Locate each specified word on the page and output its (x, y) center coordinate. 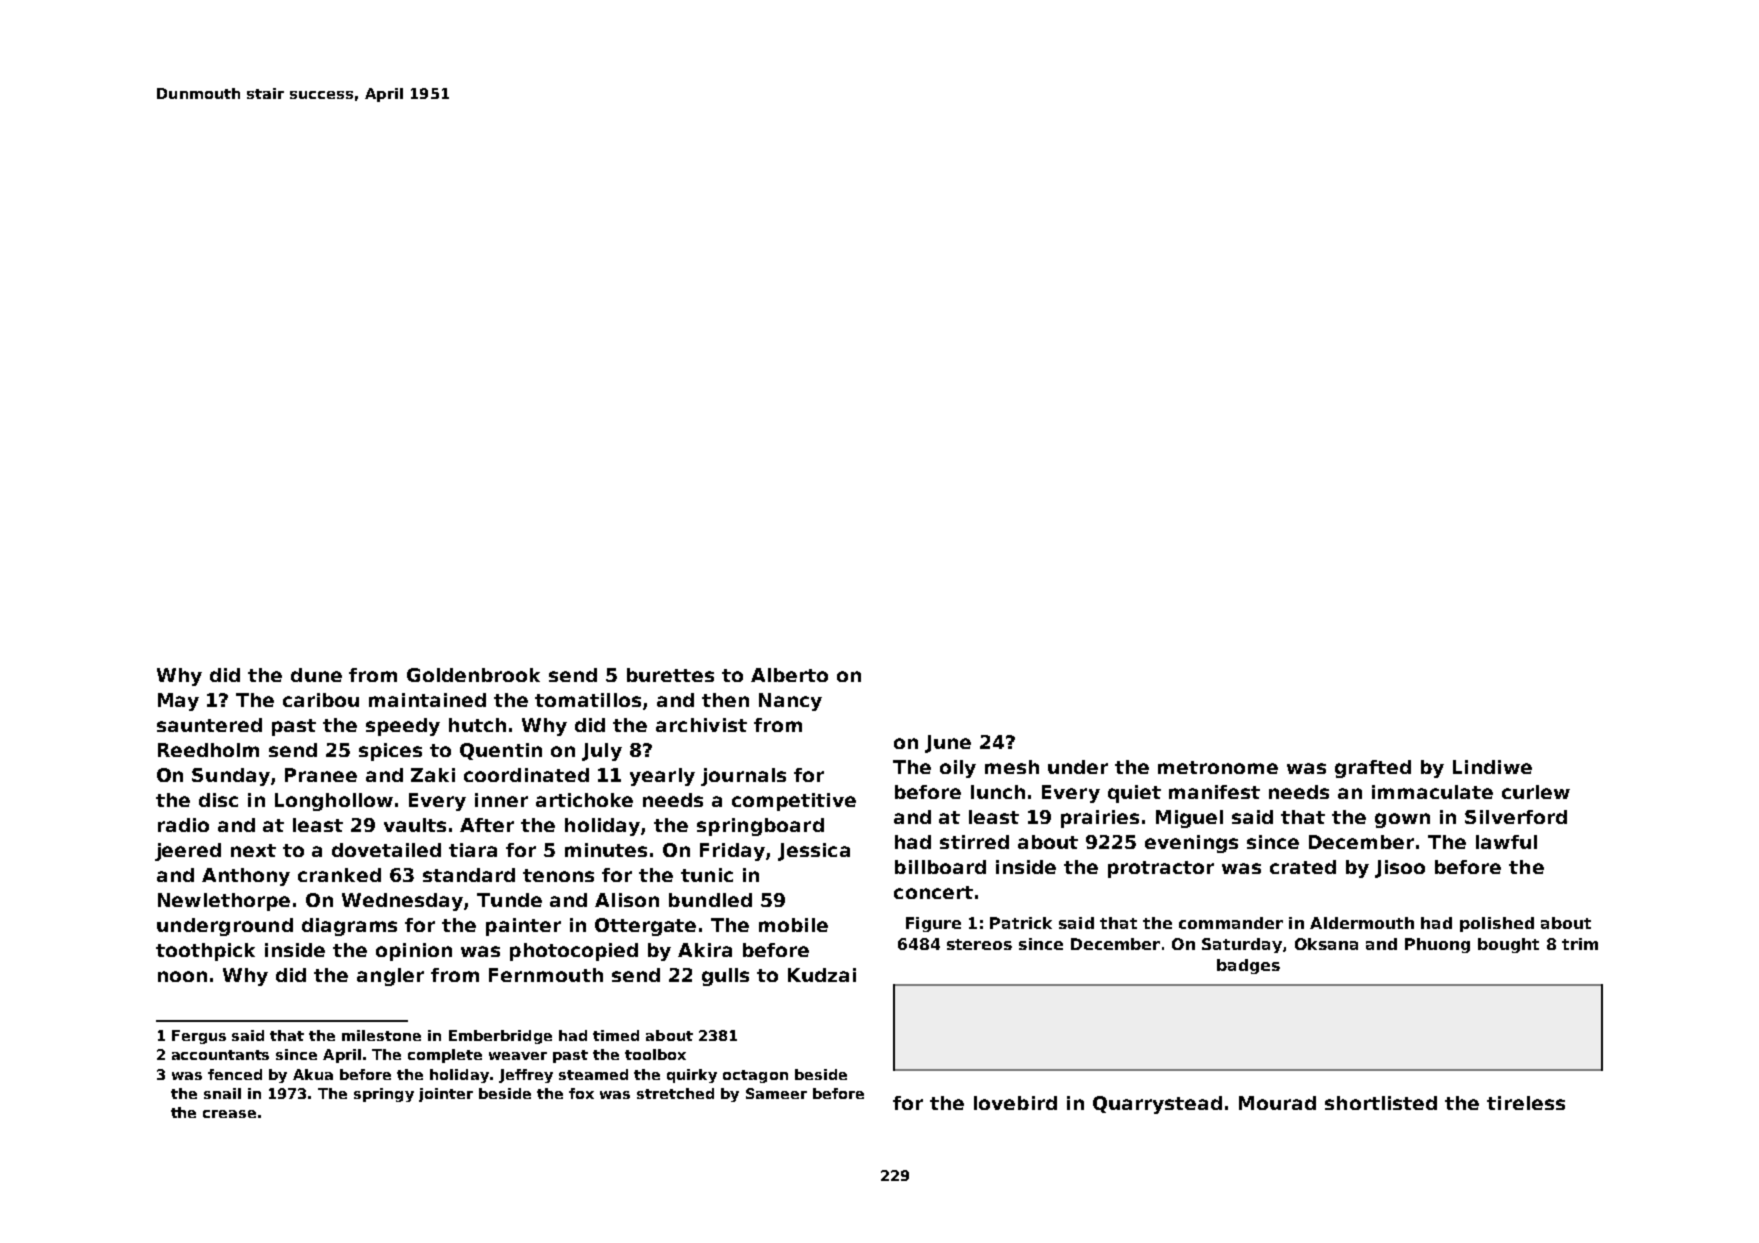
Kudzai (822, 975)
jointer (446, 1095)
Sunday (231, 777)
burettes (670, 675)
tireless (1526, 1103)
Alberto (789, 675)
